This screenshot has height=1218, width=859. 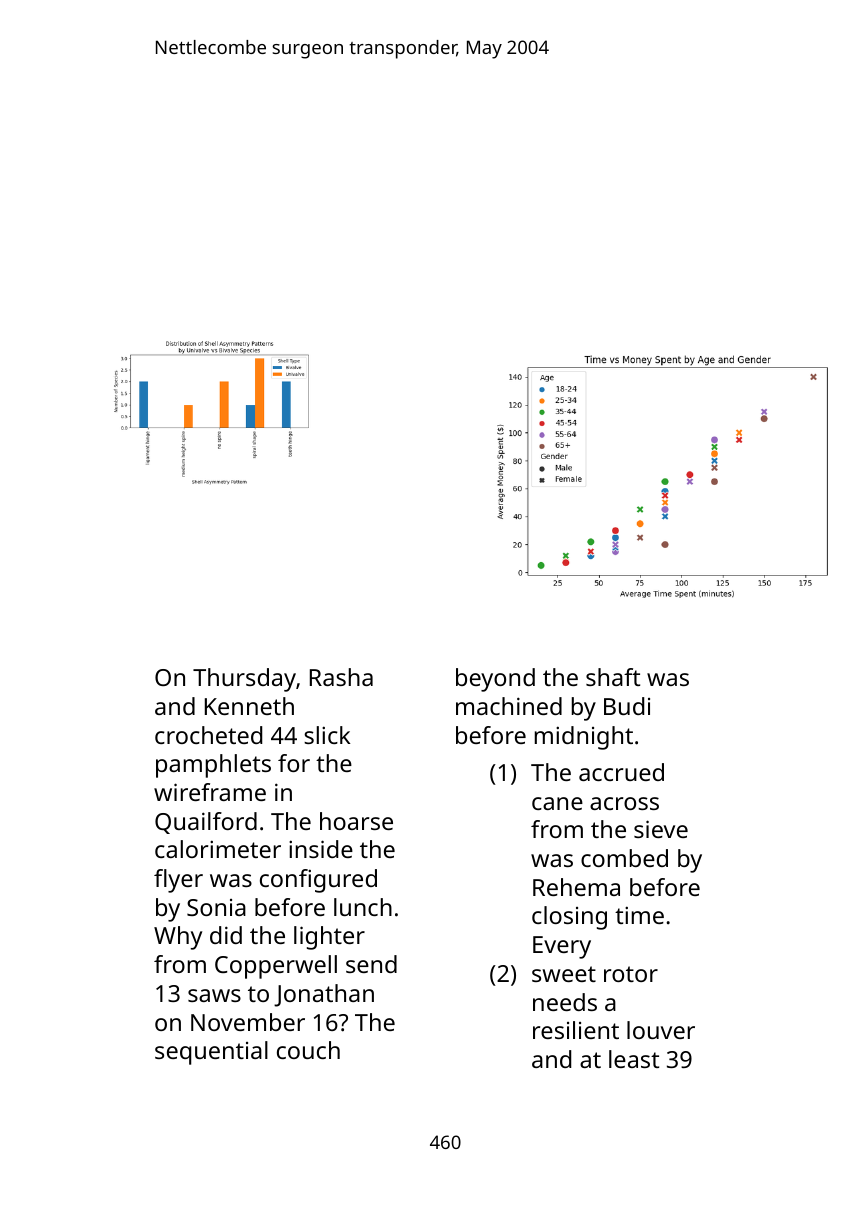 I want to click on cane, so click(x=557, y=803).
